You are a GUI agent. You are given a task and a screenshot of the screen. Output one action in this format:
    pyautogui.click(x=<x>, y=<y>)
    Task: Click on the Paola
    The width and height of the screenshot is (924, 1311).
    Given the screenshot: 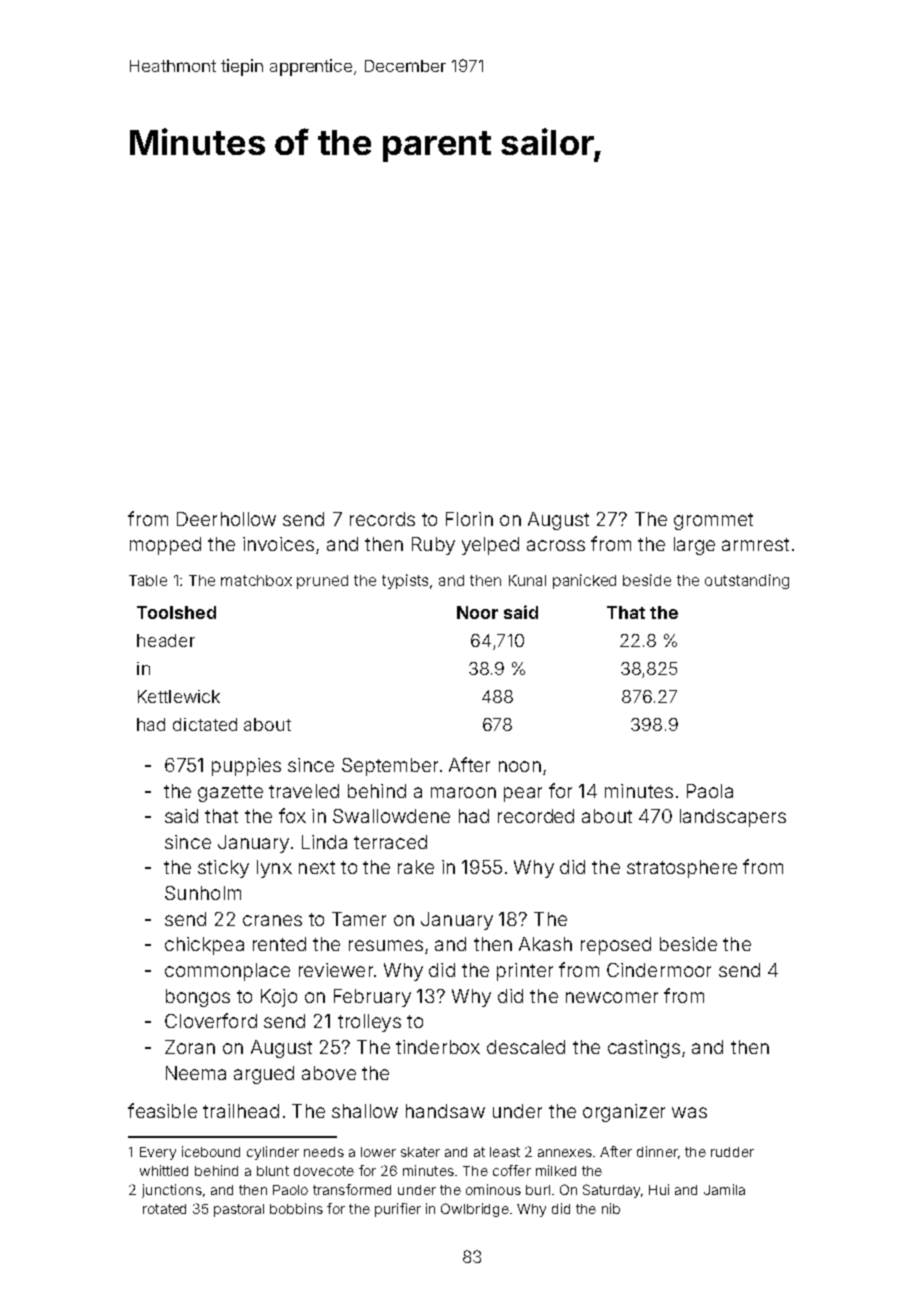 What is the action you would take?
    pyautogui.click(x=710, y=791)
